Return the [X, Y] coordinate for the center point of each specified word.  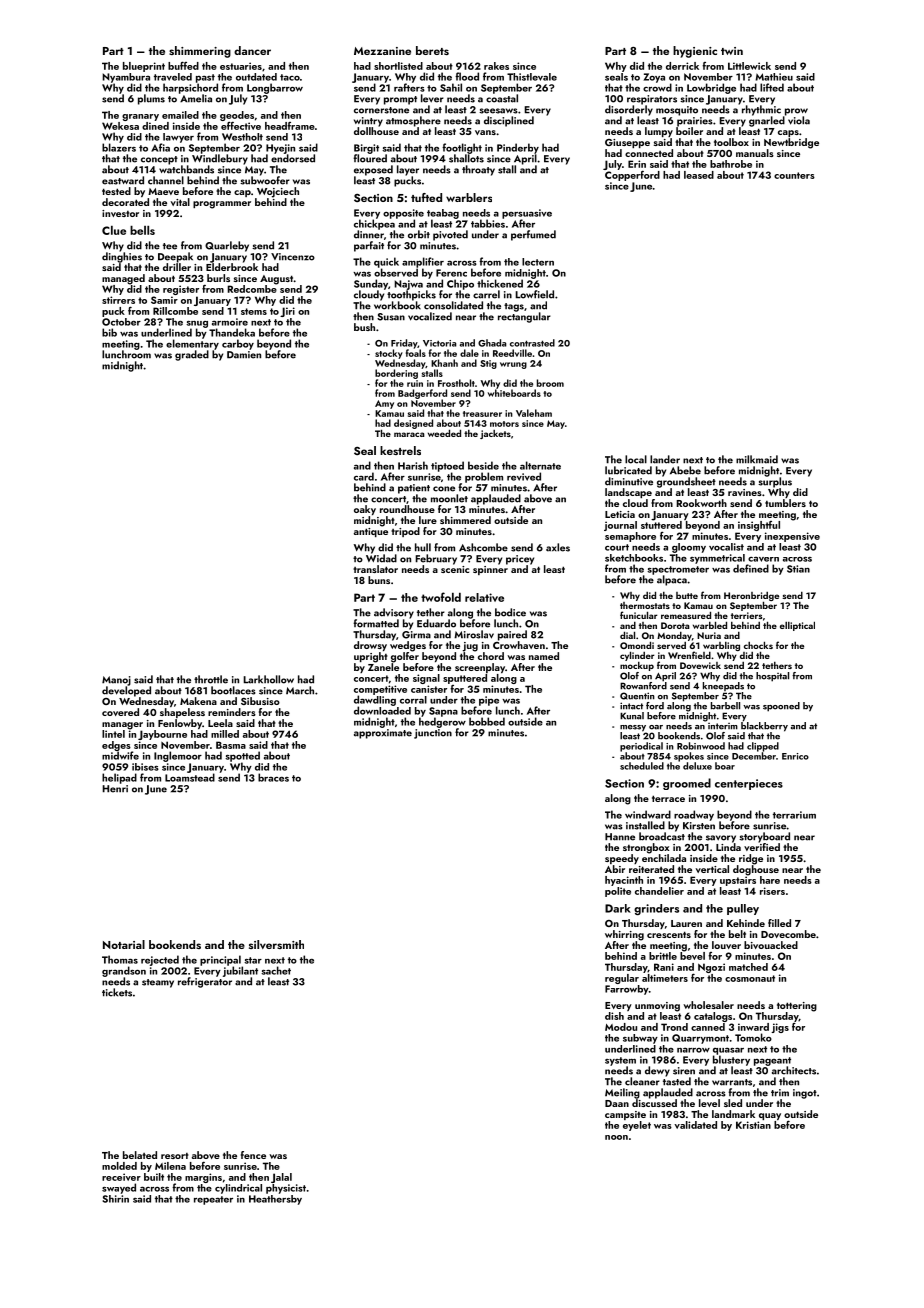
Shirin [115, 1199]
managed [123, 279]
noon [616, 1137]
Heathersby [275, 1200]
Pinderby [518, 148]
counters [794, 175]
